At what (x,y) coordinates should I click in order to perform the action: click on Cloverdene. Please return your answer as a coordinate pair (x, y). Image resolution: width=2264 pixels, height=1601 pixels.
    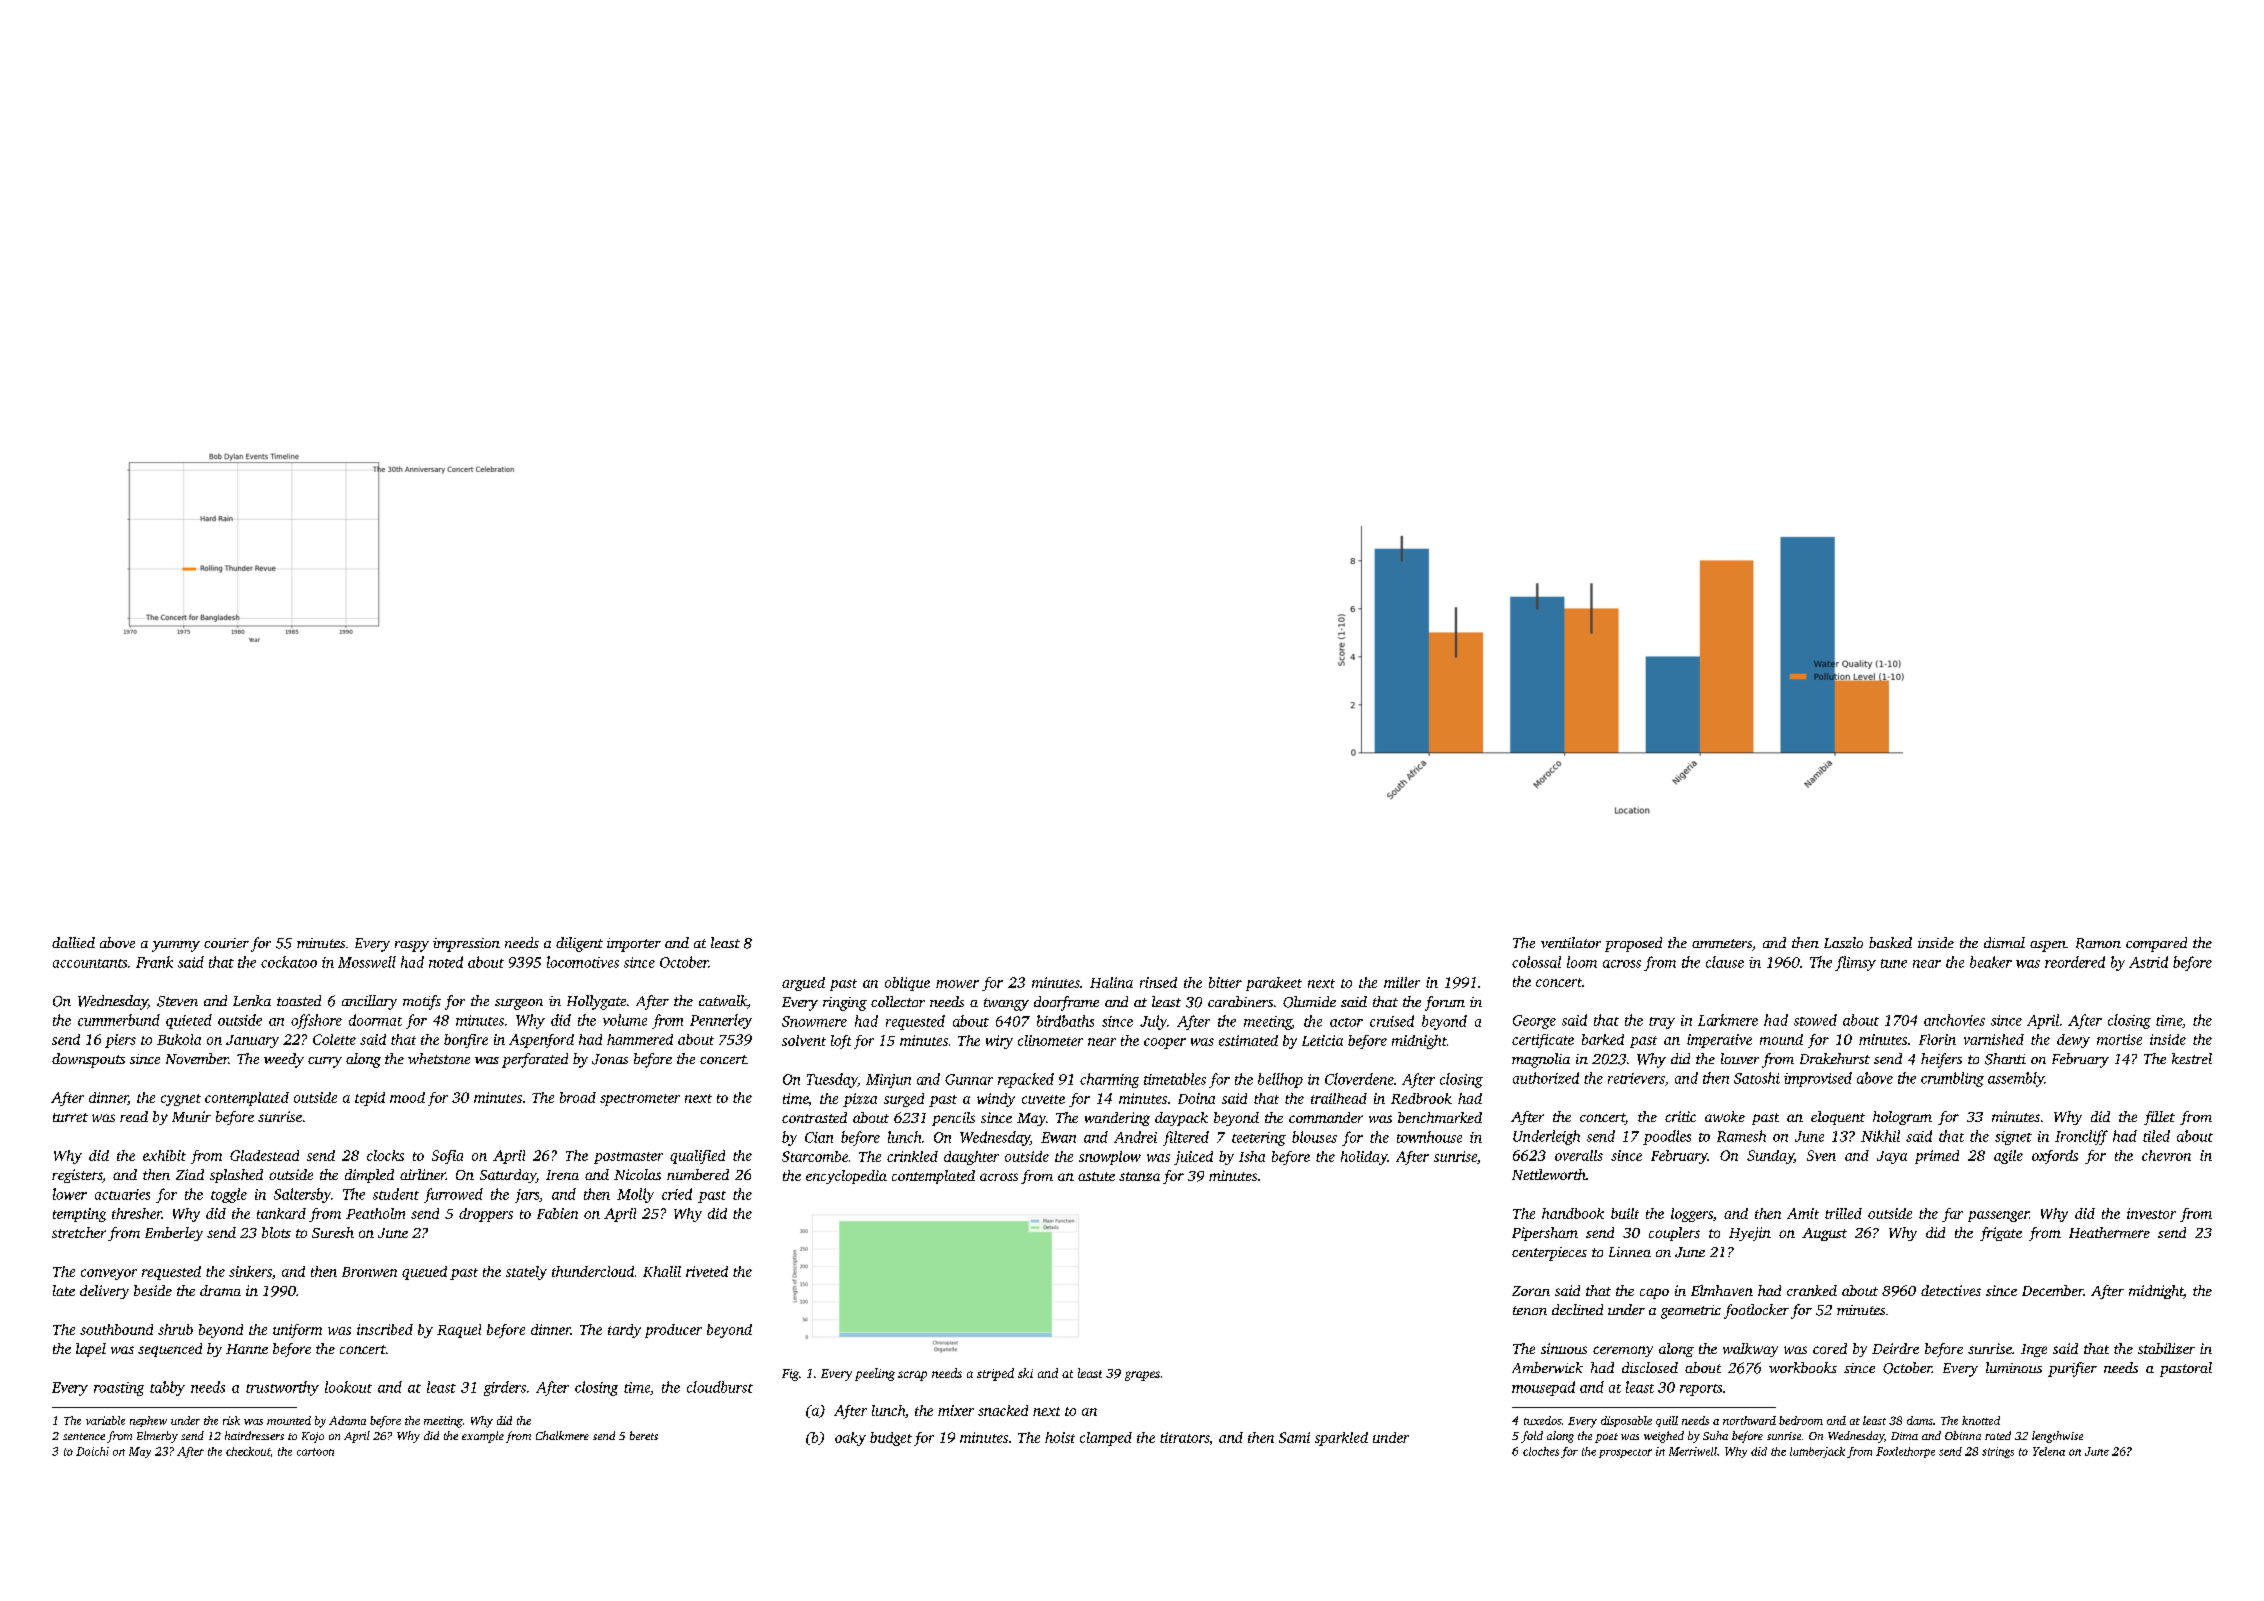
    Looking at the image, I should click on (1359, 1079).
